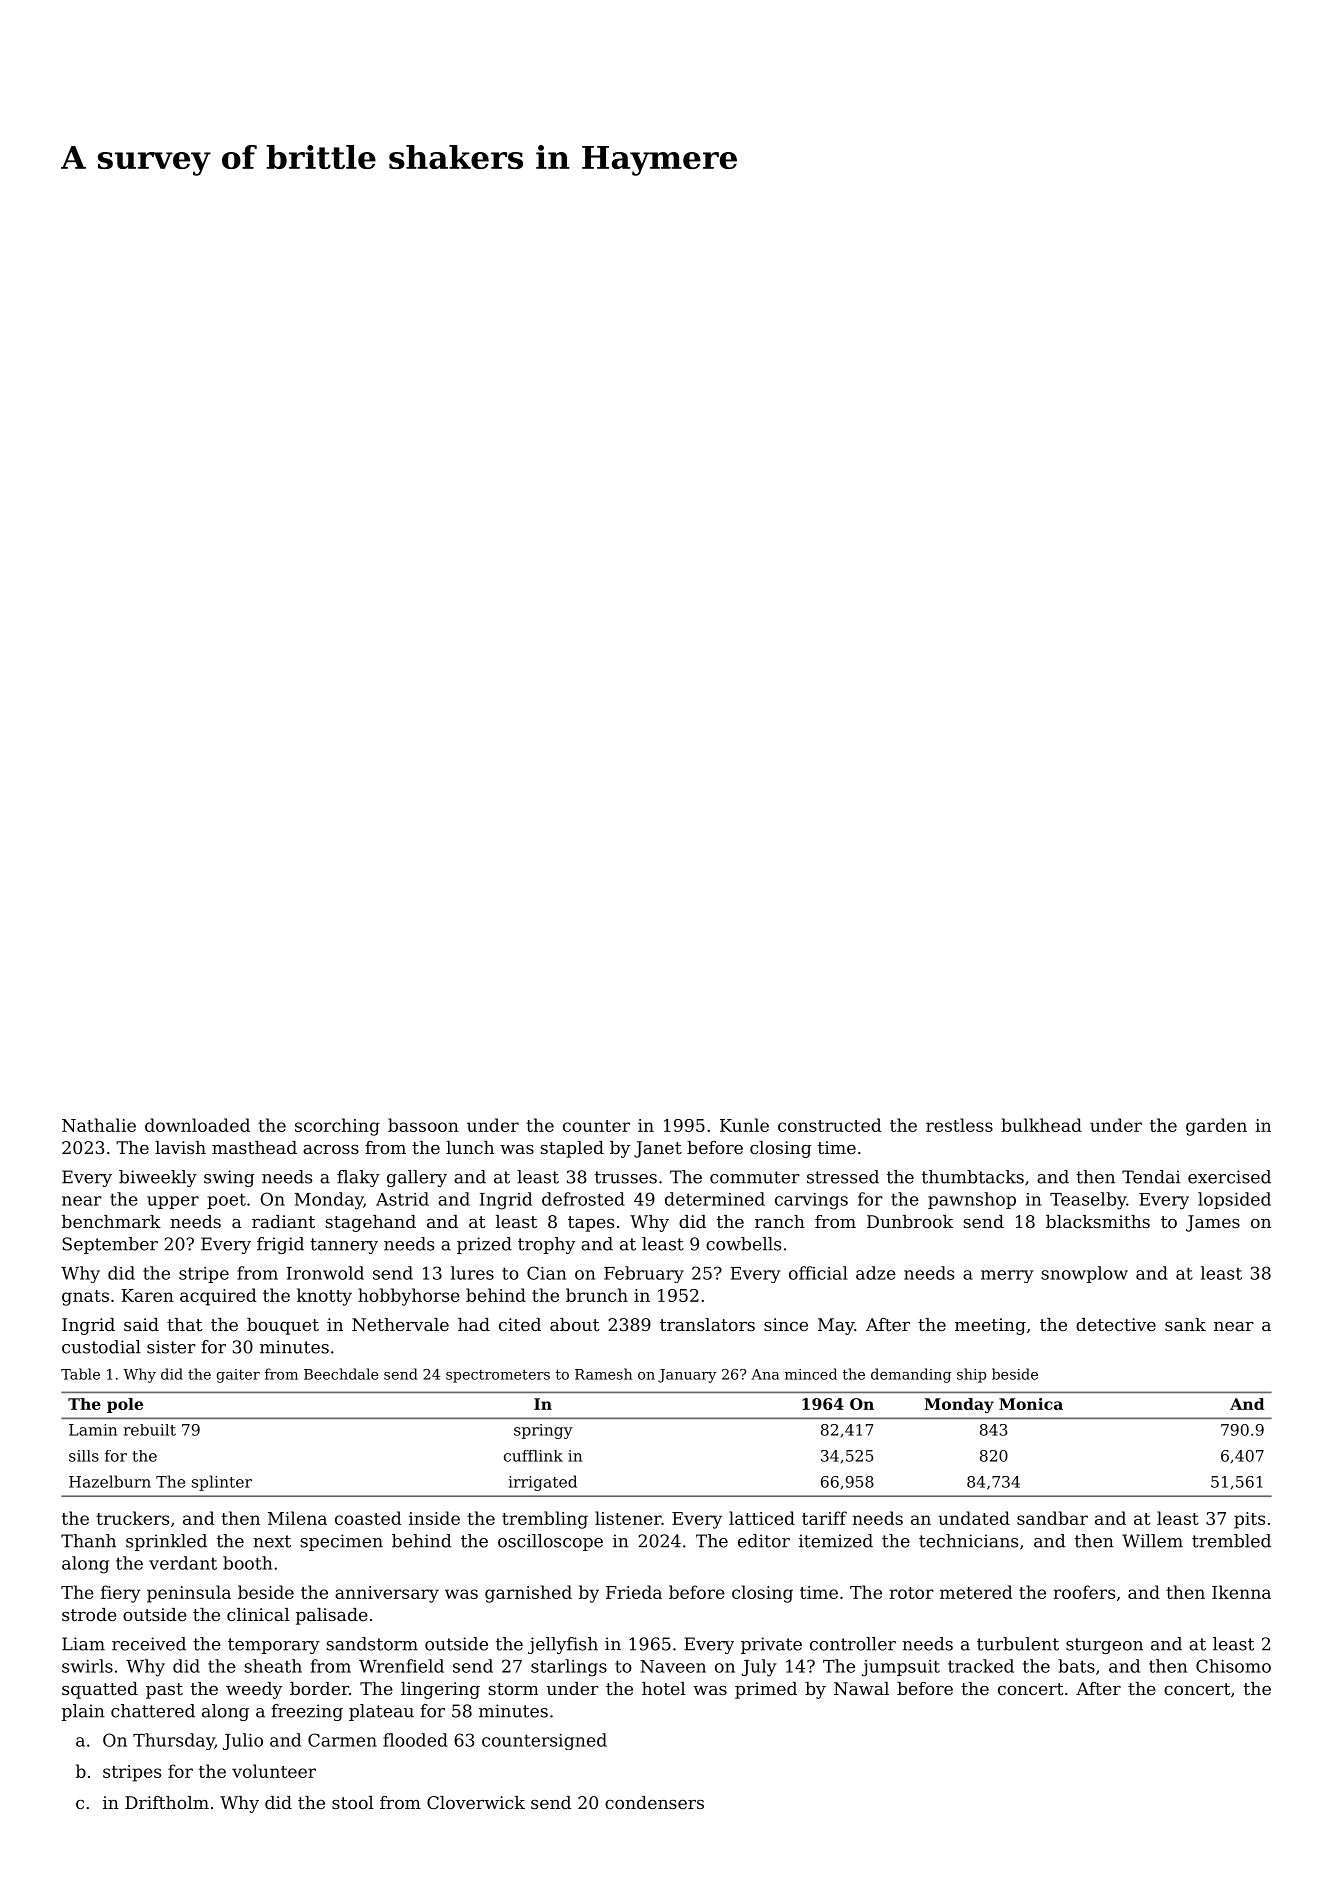 The height and width of the image is (1885, 1333). Describe the element at coordinates (861, 1688) in the image. I see `Nawal` at that location.
